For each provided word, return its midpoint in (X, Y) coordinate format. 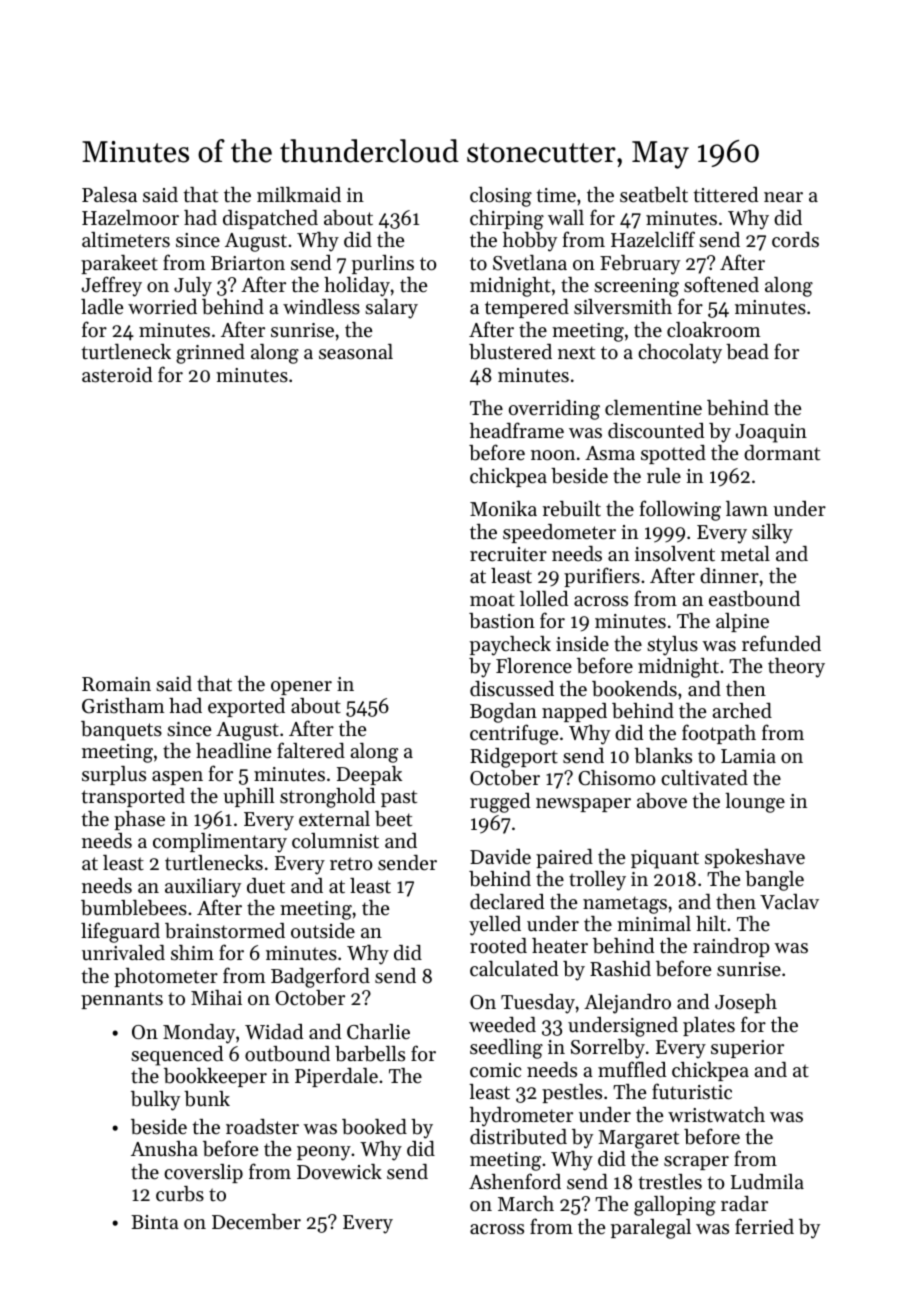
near (783, 197)
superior (747, 1049)
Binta (155, 1222)
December (256, 1222)
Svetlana (530, 263)
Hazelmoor (130, 218)
